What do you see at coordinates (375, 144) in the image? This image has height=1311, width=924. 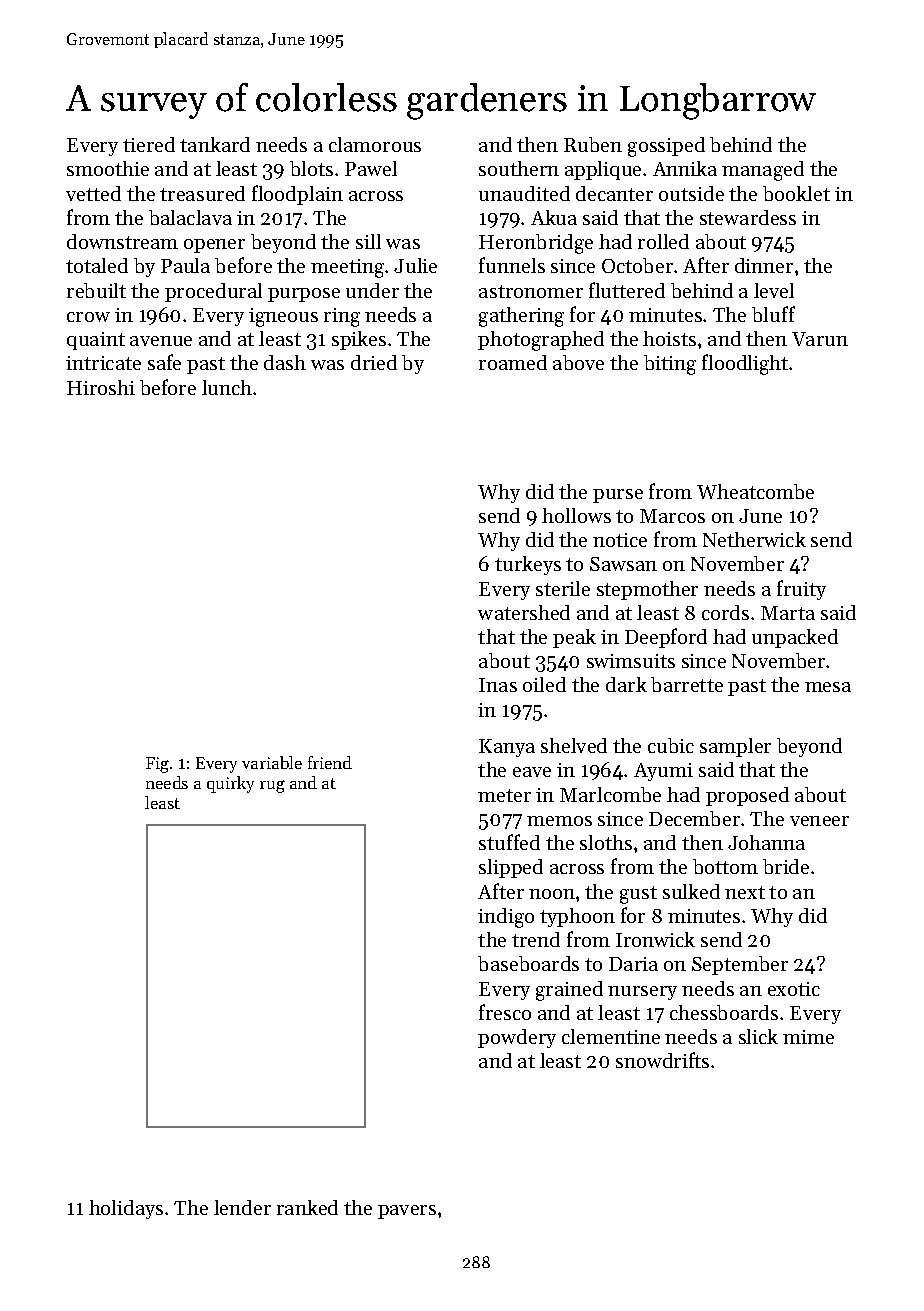 I see `clamorous` at bounding box center [375, 144].
